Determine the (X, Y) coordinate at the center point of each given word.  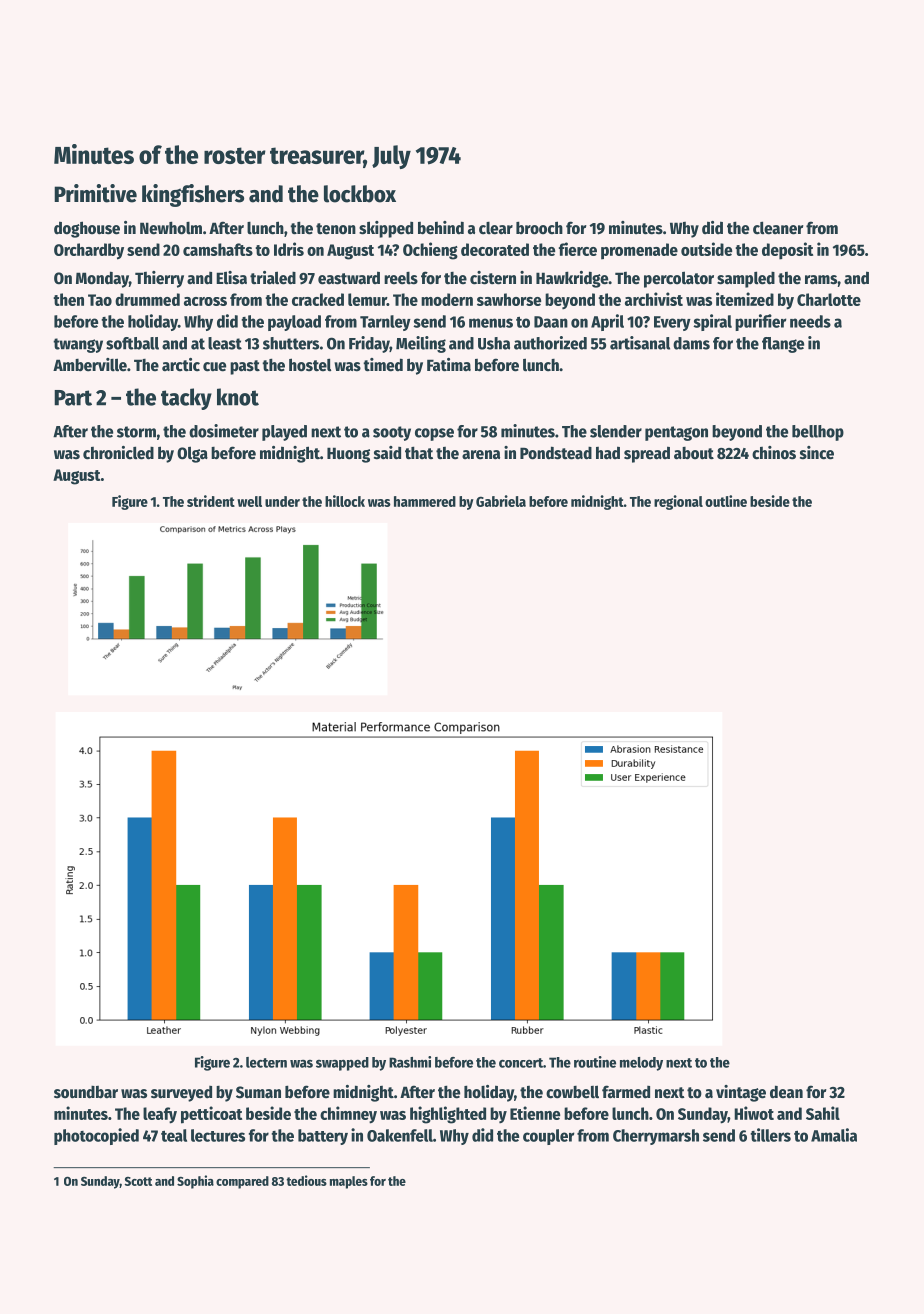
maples (349, 1182)
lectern (266, 1062)
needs (810, 321)
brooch (539, 228)
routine (595, 1062)
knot (238, 397)
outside (706, 249)
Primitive (95, 193)
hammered (425, 501)
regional (678, 502)
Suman (258, 1092)
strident (211, 501)
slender (616, 431)
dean (786, 1092)
